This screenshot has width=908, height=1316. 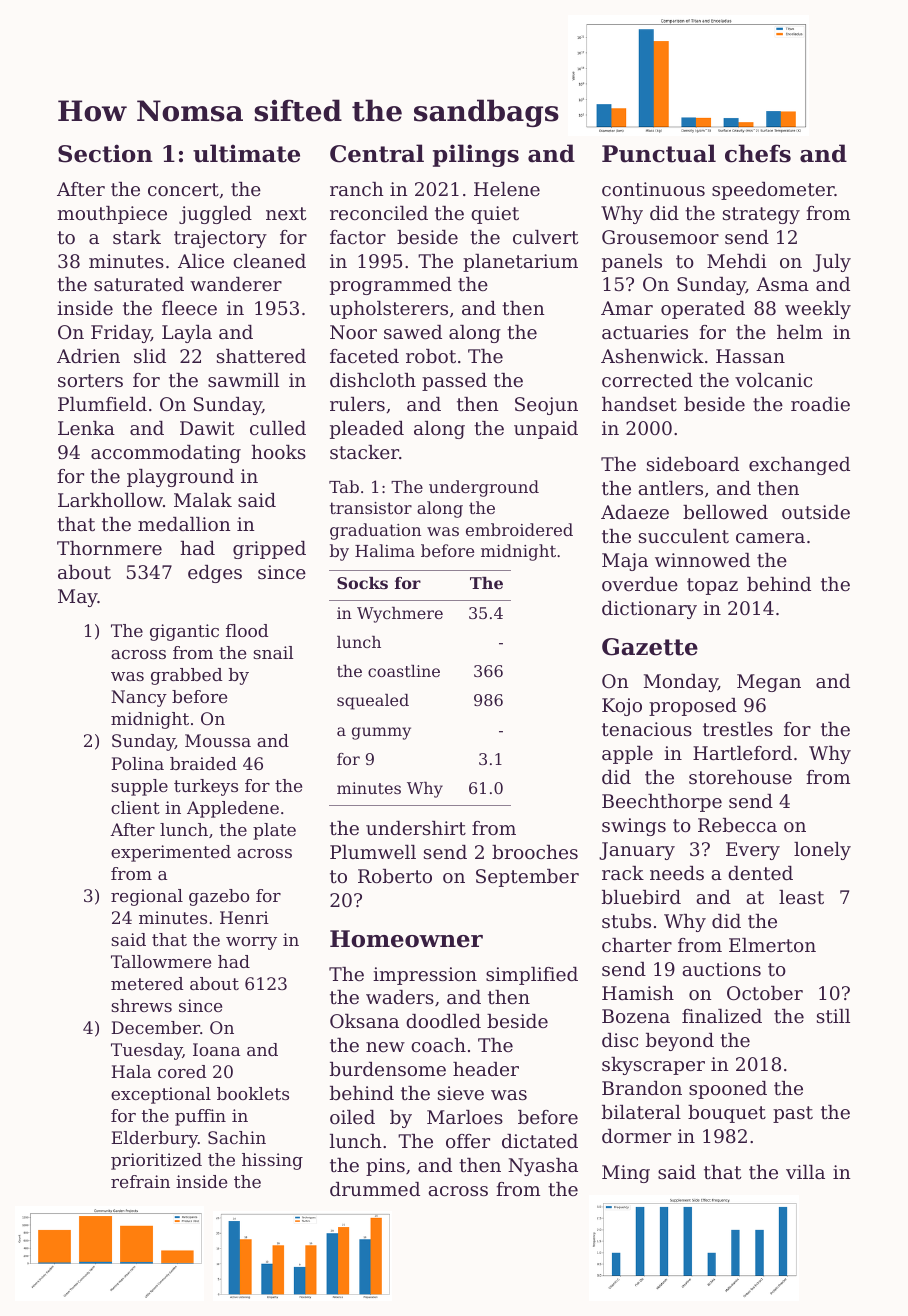 What do you see at coordinates (519, 529) in the screenshot?
I see `embroidered` at bounding box center [519, 529].
